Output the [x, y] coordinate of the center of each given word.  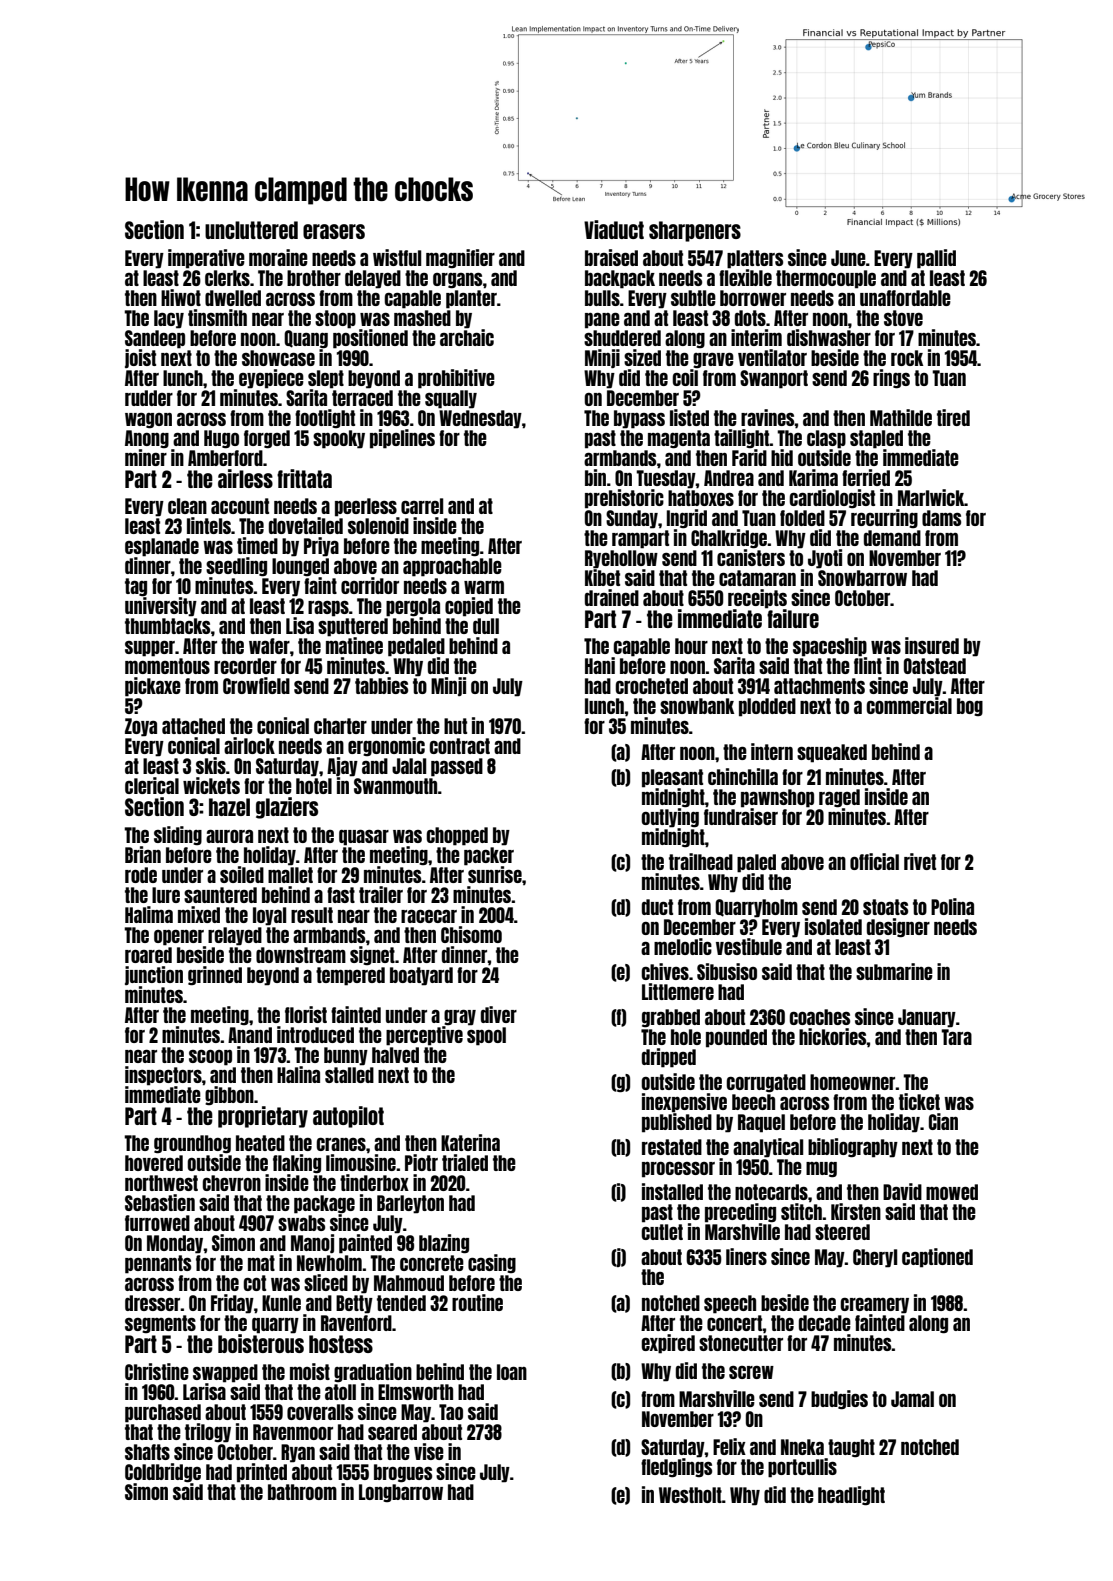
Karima [813, 477]
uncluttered [251, 230]
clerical [152, 785]
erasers [334, 231]
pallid [936, 259]
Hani [600, 665]
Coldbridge [163, 1473]
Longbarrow [401, 1493]
